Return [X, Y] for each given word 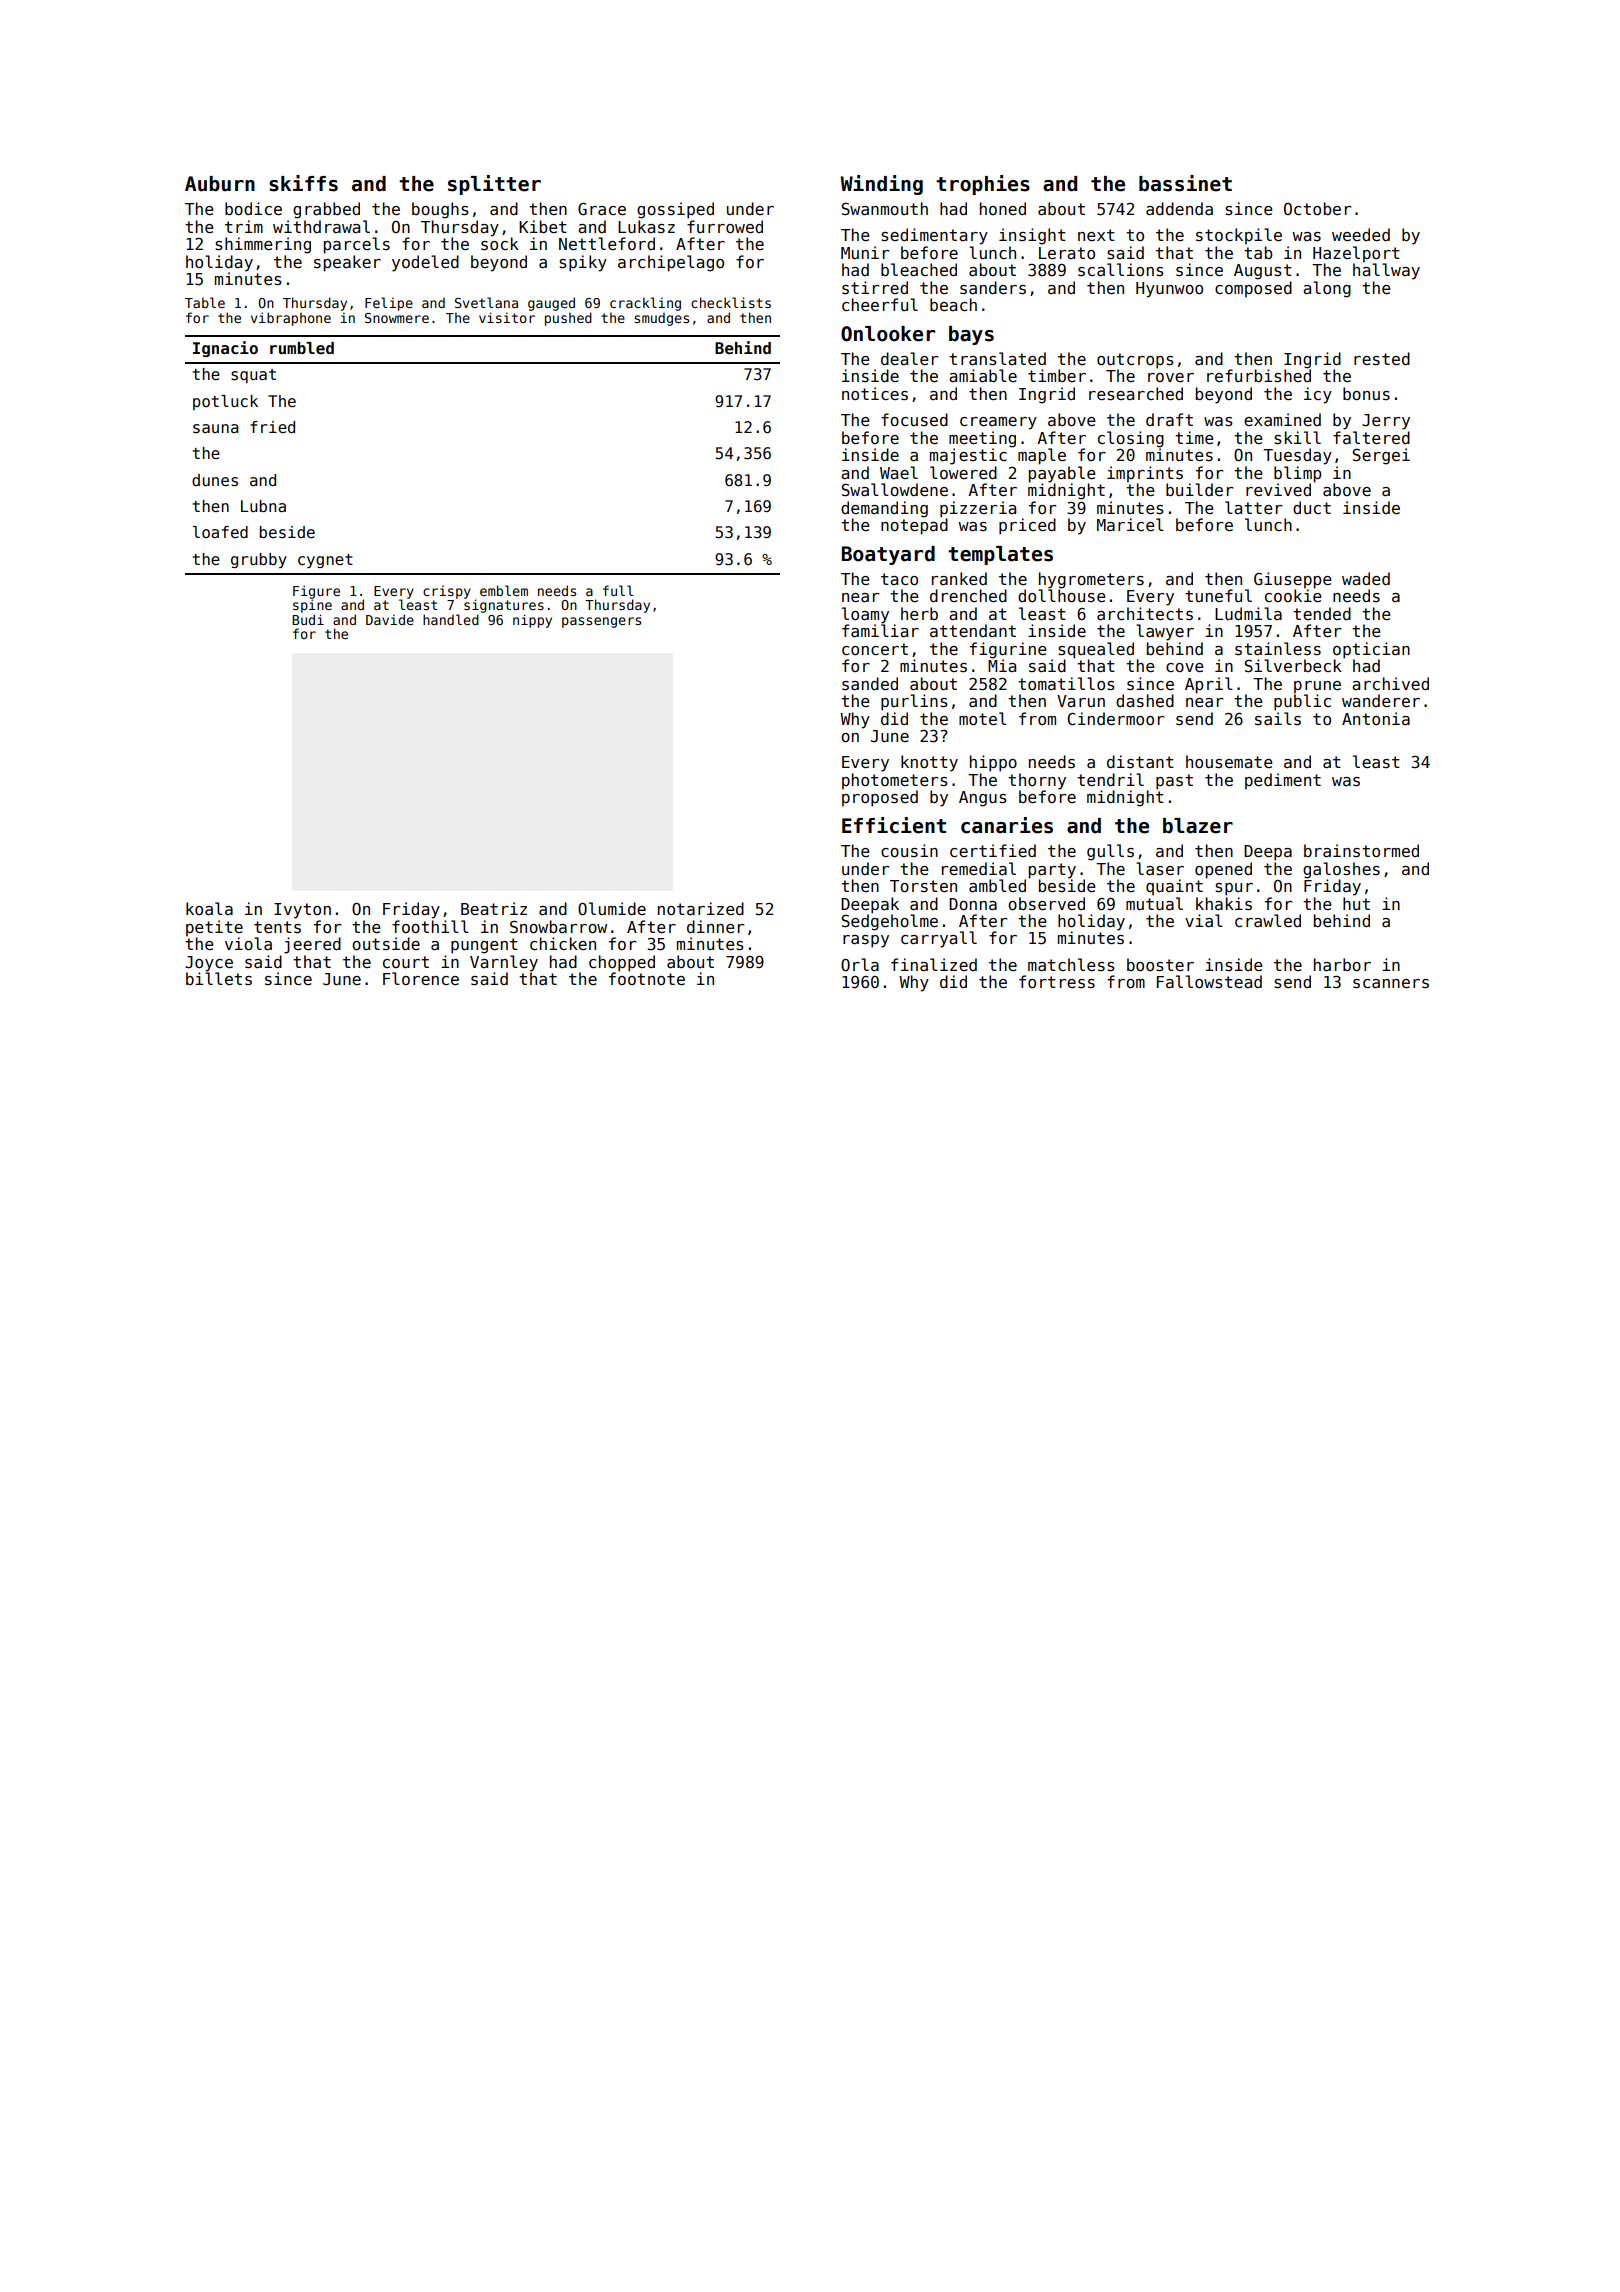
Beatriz [494, 908]
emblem [504, 590]
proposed [880, 798]
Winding [881, 185]
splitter [494, 185]
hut [1356, 903]
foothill [430, 927]
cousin [909, 851]
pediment [1283, 781]
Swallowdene [894, 490]
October [1317, 208]
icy [1318, 395]
